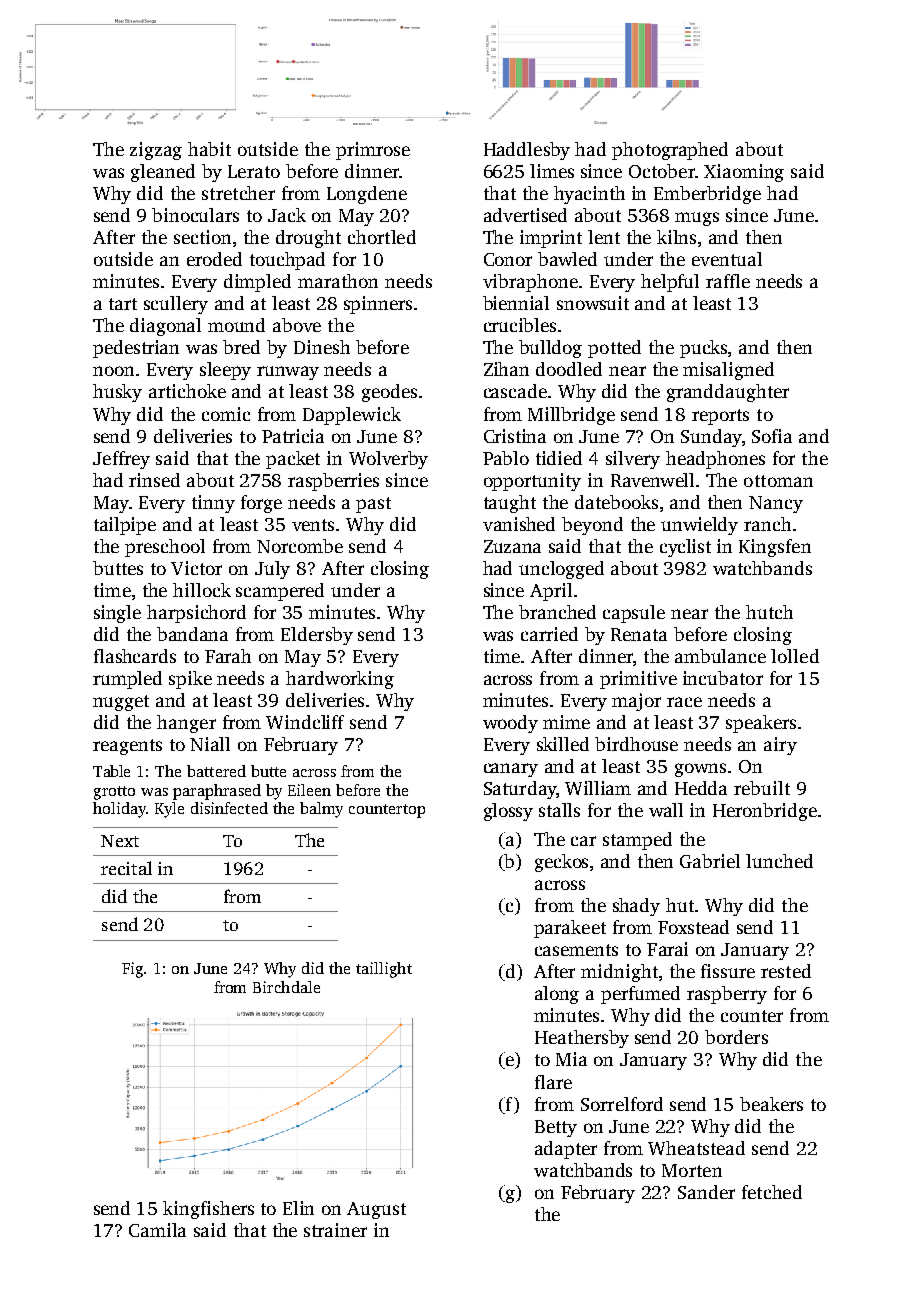 The image size is (924, 1314). What do you see at coordinates (335, 1230) in the image?
I see `strainer` at bounding box center [335, 1230].
